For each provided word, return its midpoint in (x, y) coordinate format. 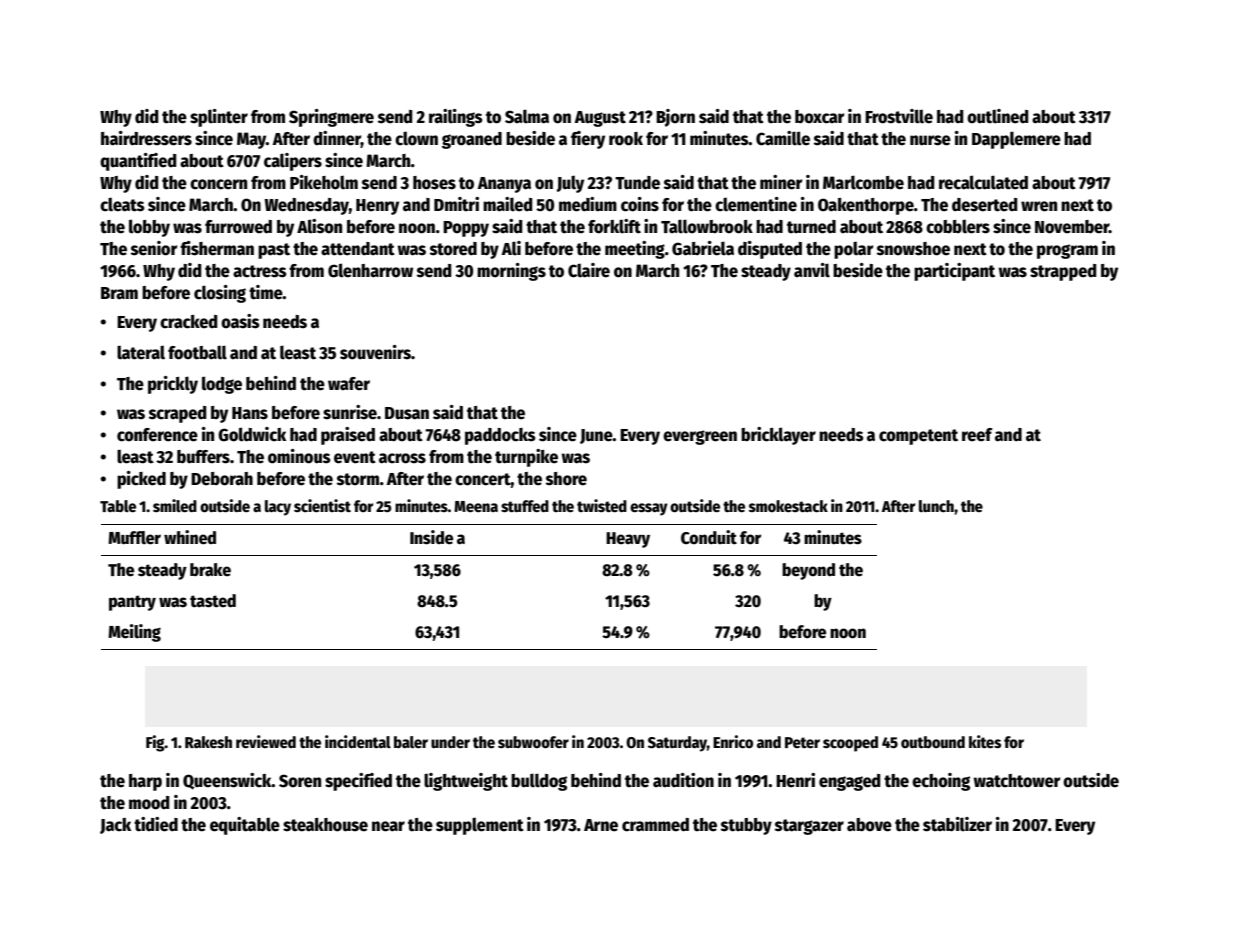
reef (977, 435)
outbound (933, 742)
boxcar (819, 117)
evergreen (700, 437)
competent (918, 437)
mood (149, 803)
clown (416, 139)
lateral (141, 353)
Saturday (677, 744)
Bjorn (675, 118)
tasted (213, 601)
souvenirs (375, 352)
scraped (178, 414)
